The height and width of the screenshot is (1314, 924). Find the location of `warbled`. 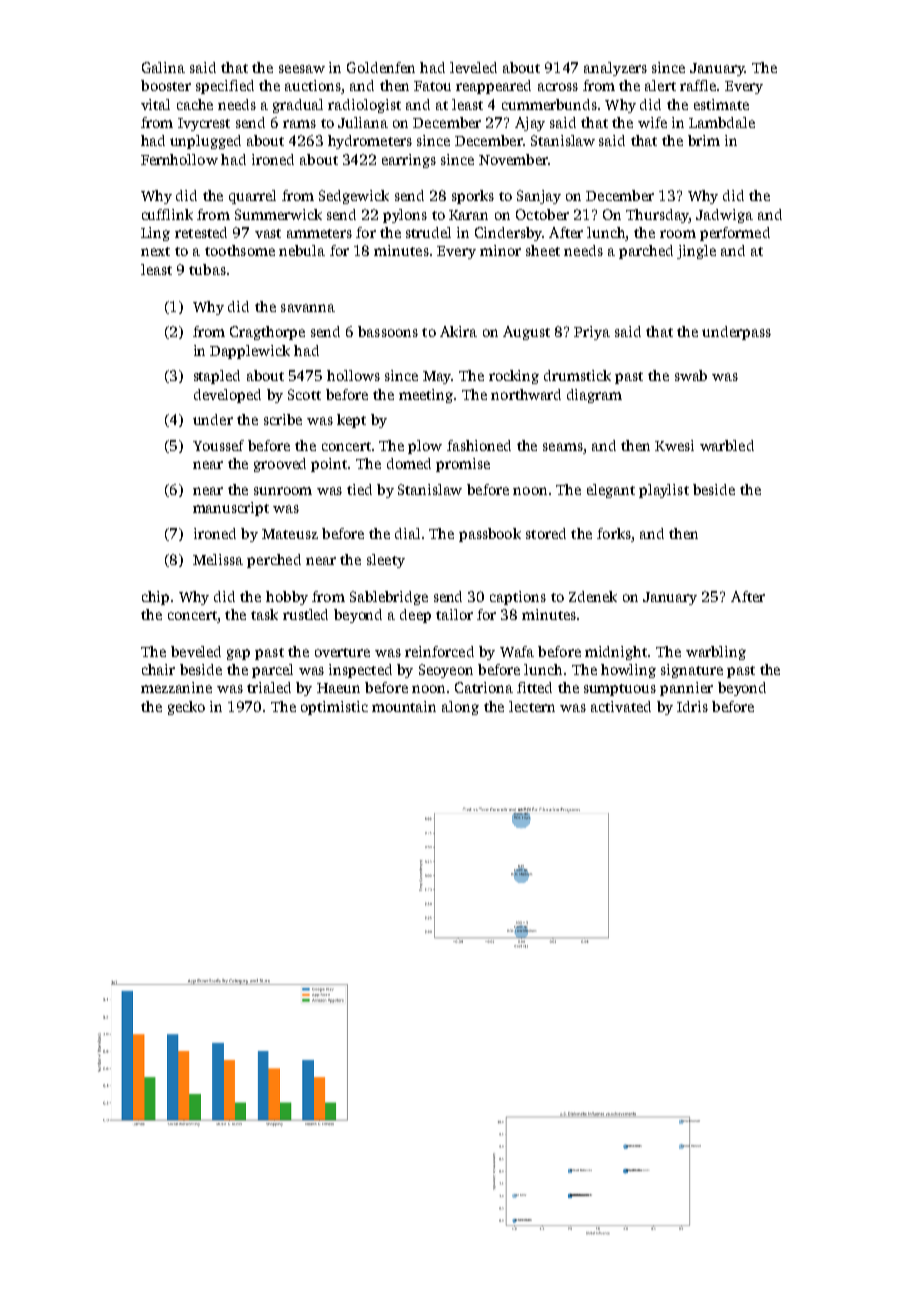

warbled is located at coordinates (727, 445).
